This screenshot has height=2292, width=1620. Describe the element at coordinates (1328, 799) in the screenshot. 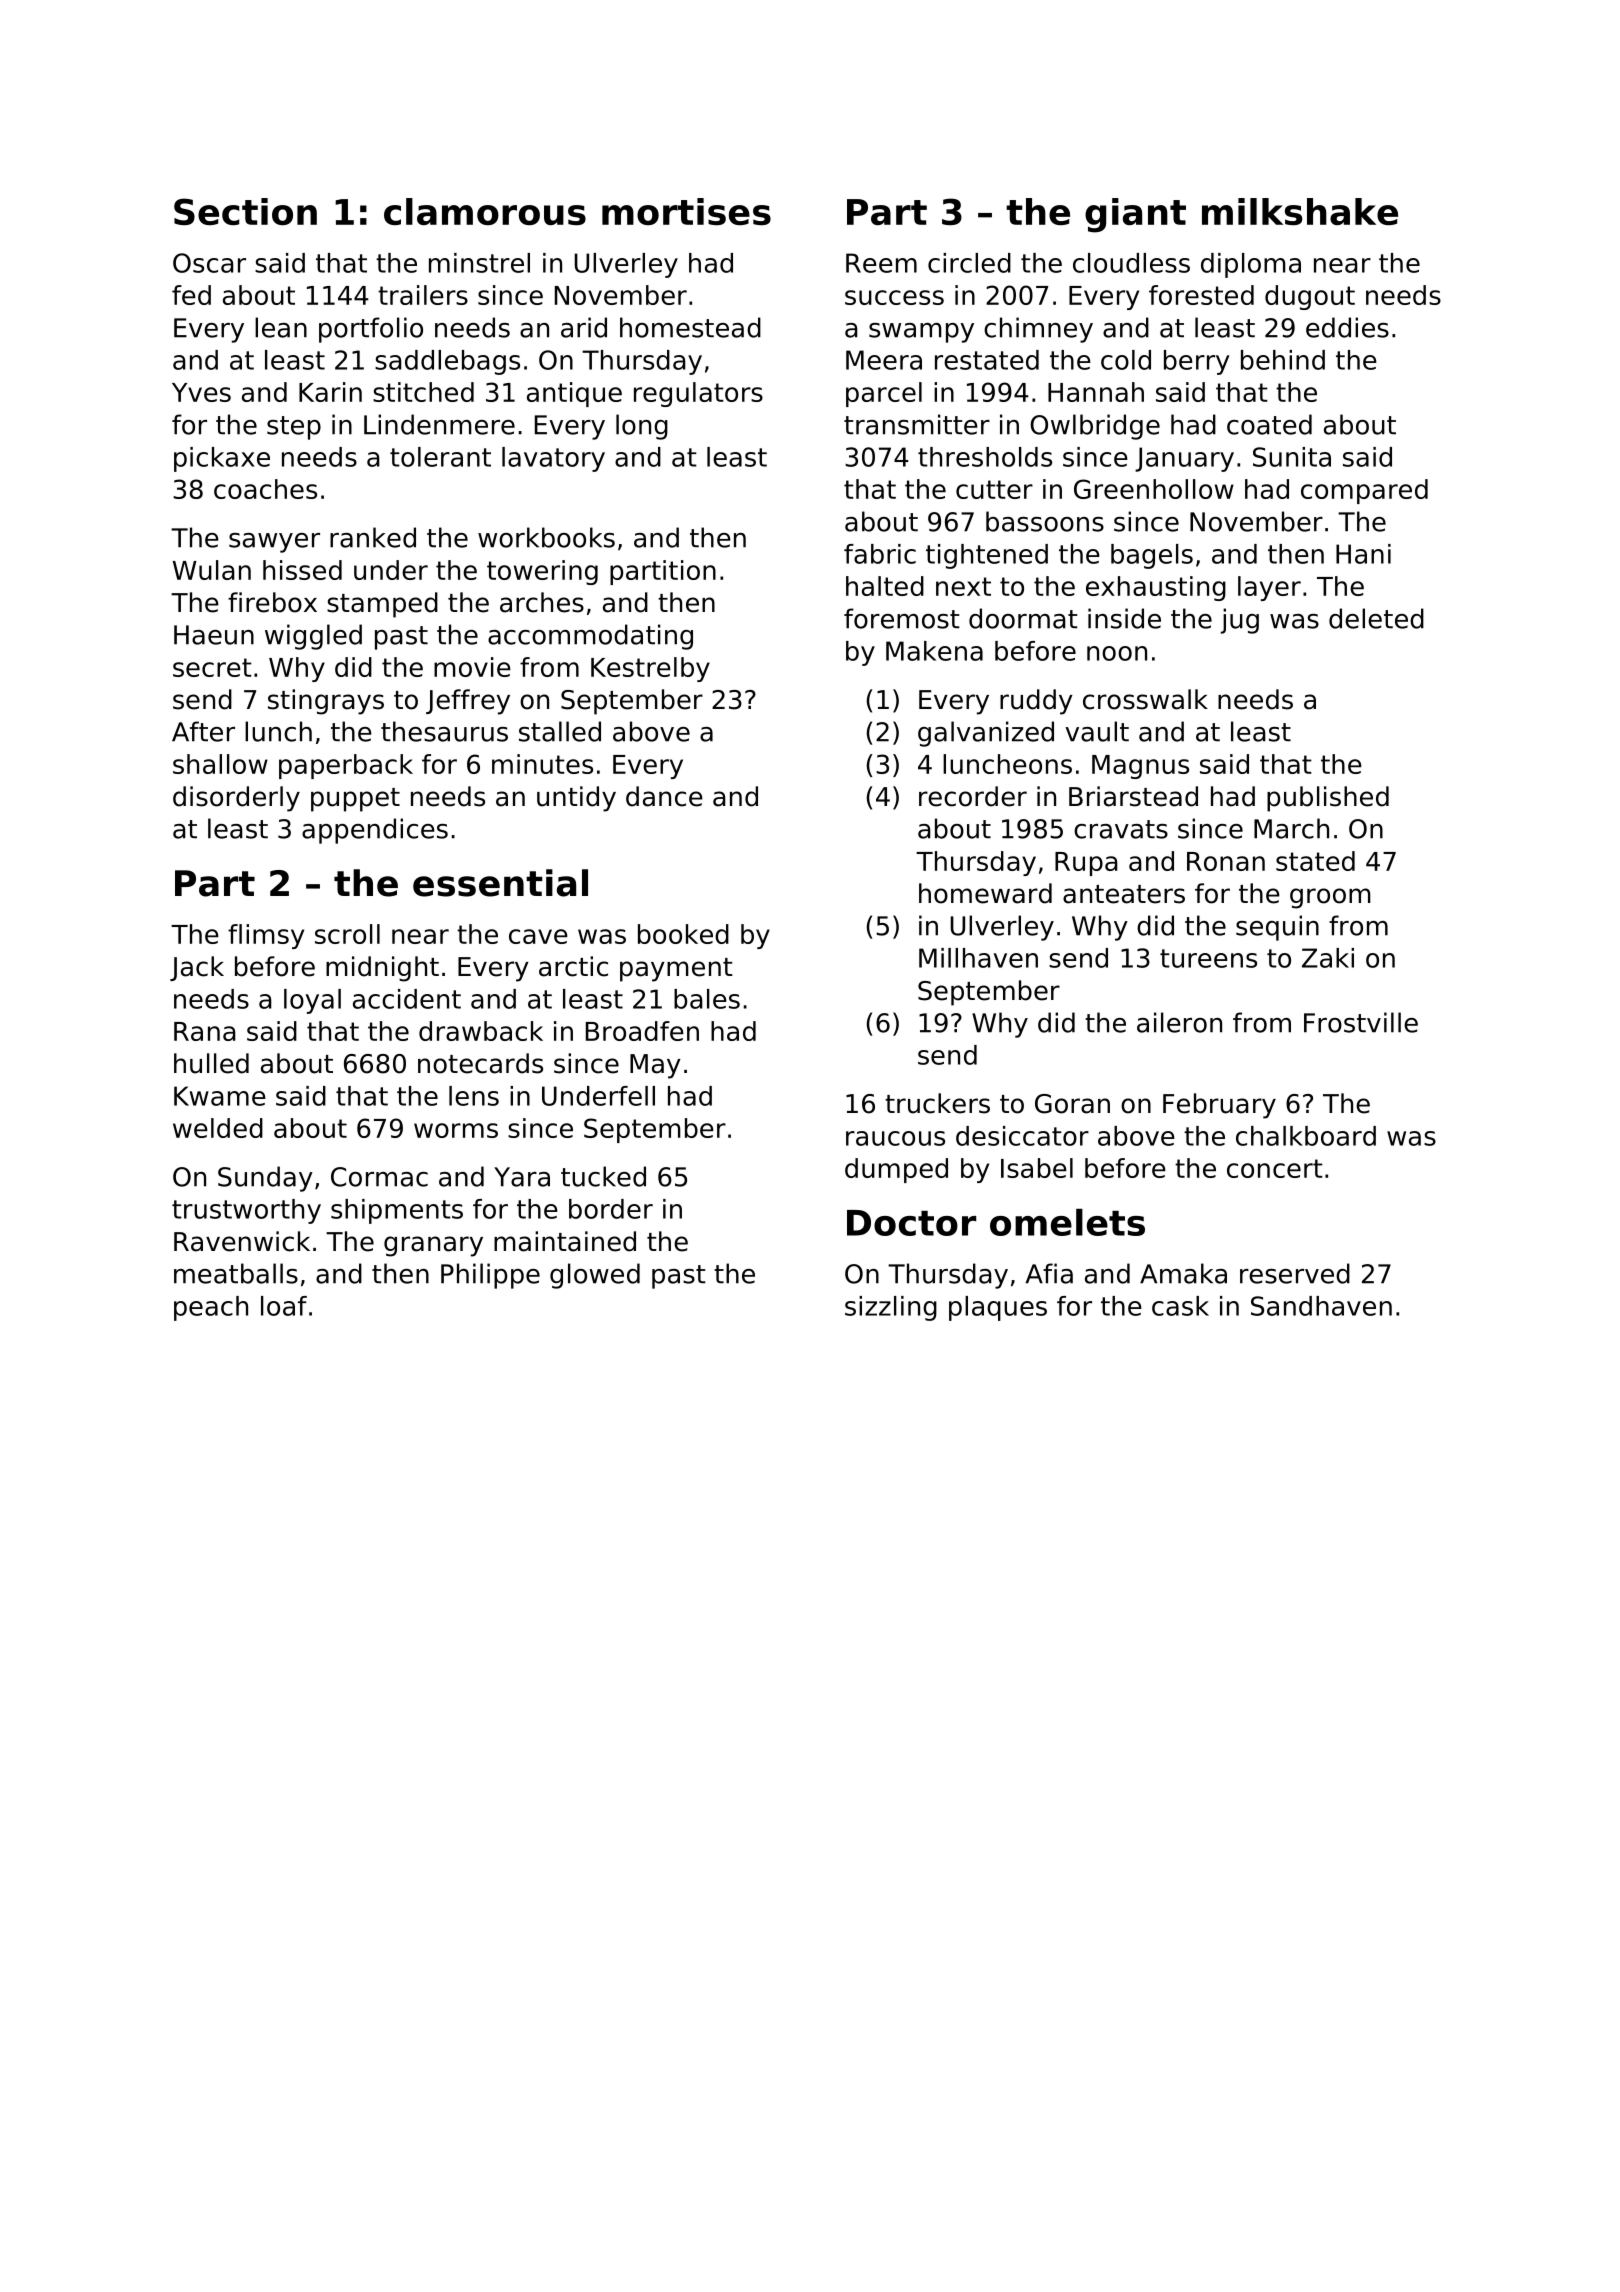

I see `published` at that location.
